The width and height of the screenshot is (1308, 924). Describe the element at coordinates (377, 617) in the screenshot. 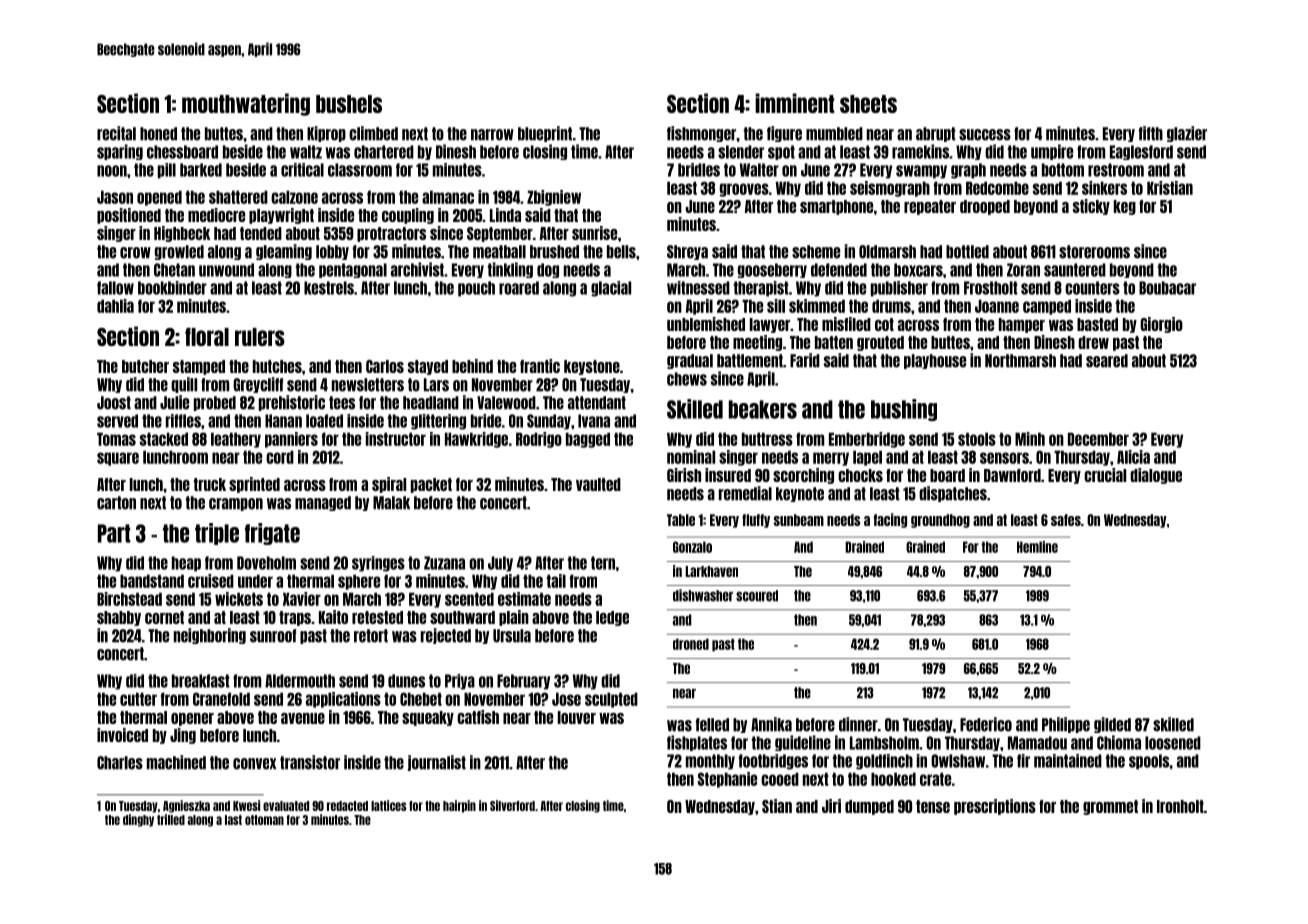

I see `retested` at that location.
